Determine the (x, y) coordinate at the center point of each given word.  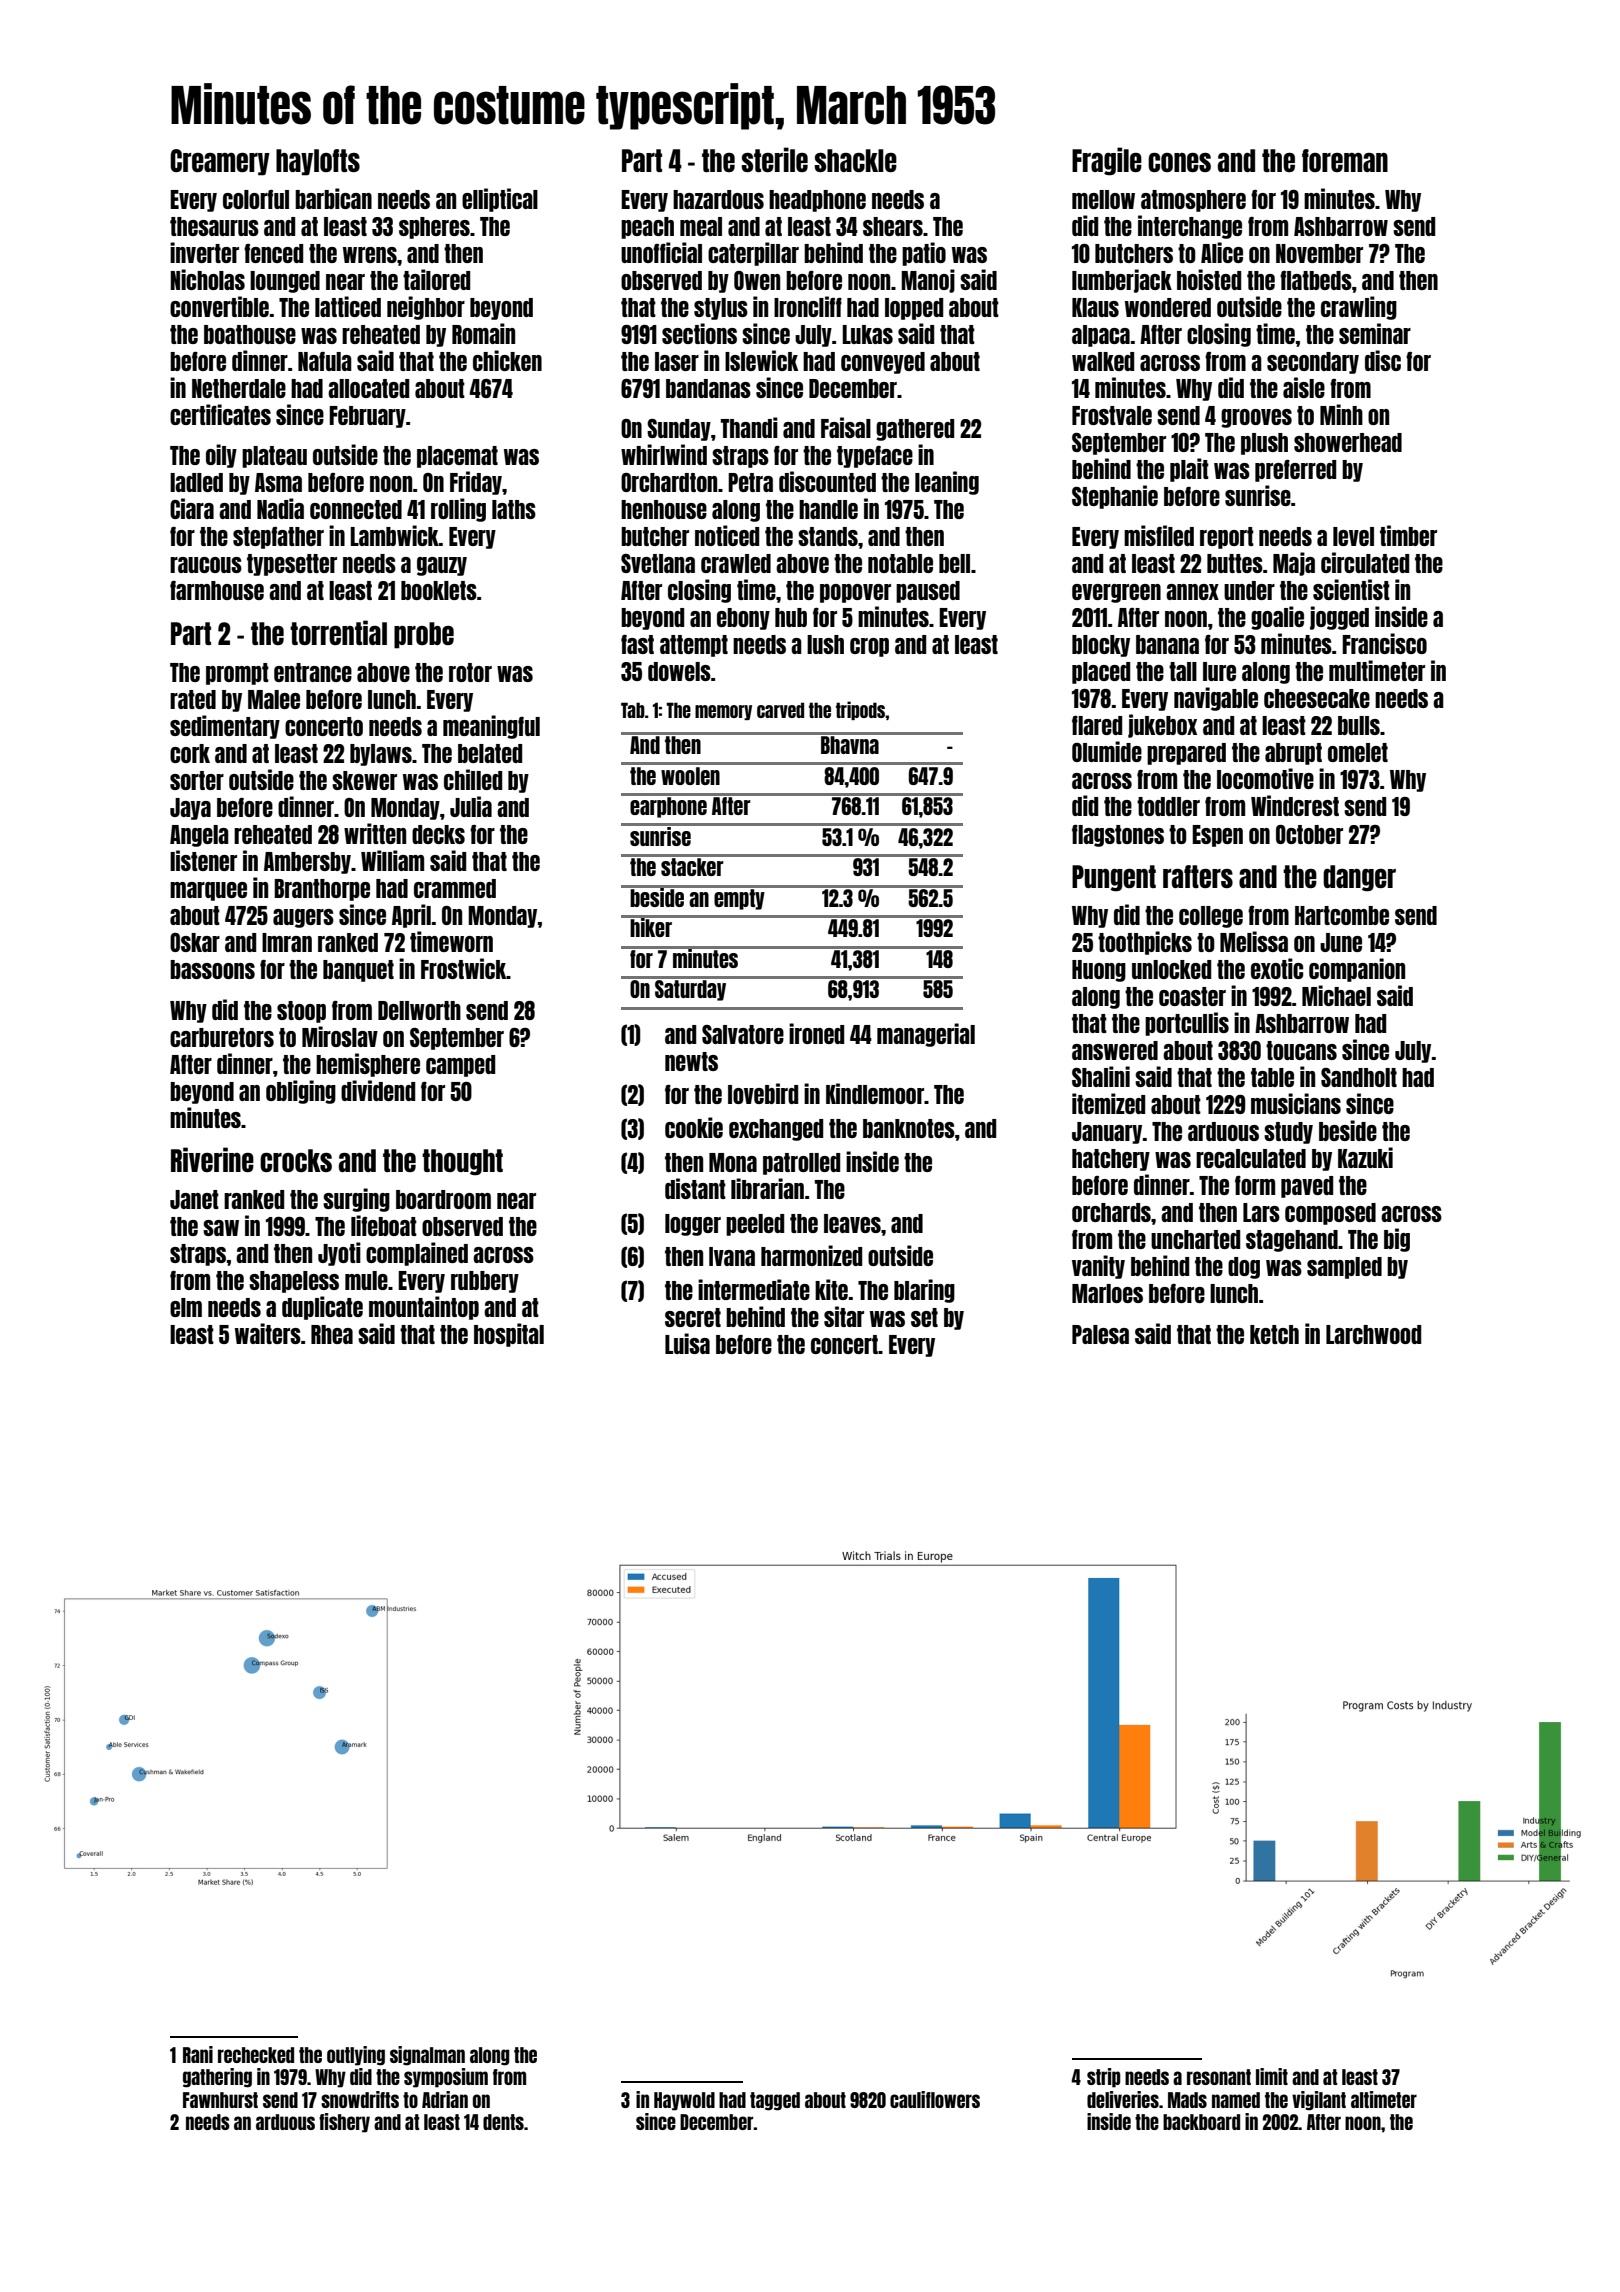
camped (460, 1066)
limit (1272, 2076)
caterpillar (753, 254)
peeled (755, 1225)
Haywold (684, 2101)
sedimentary (225, 727)
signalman (427, 2056)
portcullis (1187, 1024)
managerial (926, 1035)
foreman (1345, 160)
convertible (219, 306)
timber (1408, 535)
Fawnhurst (220, 2100)
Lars (1261, 1212)
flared (1097, 725)
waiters (268, 1333)
